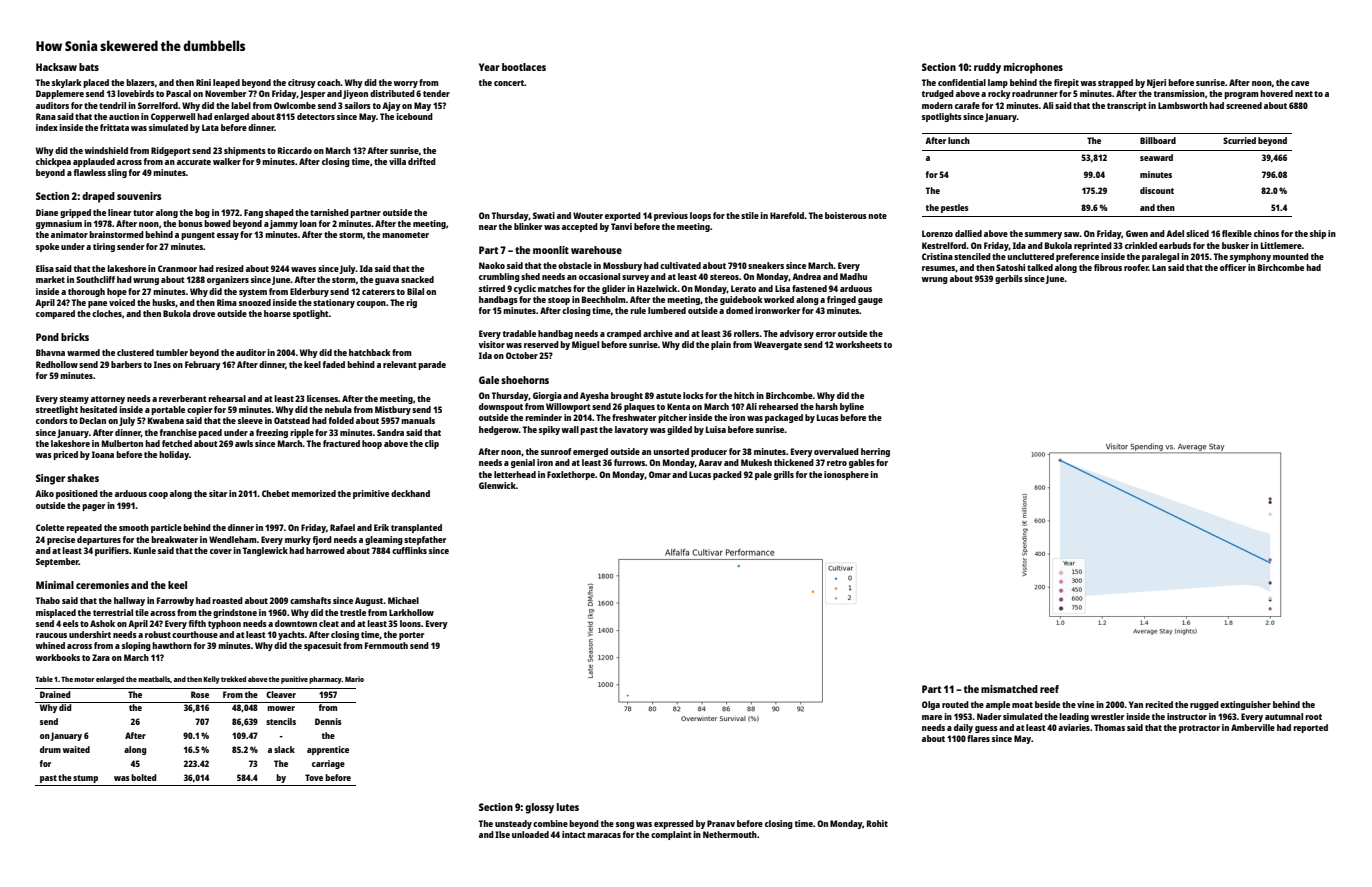  Describe the element at coordinates (89, 67) in the page. I see `bats` at that location.
